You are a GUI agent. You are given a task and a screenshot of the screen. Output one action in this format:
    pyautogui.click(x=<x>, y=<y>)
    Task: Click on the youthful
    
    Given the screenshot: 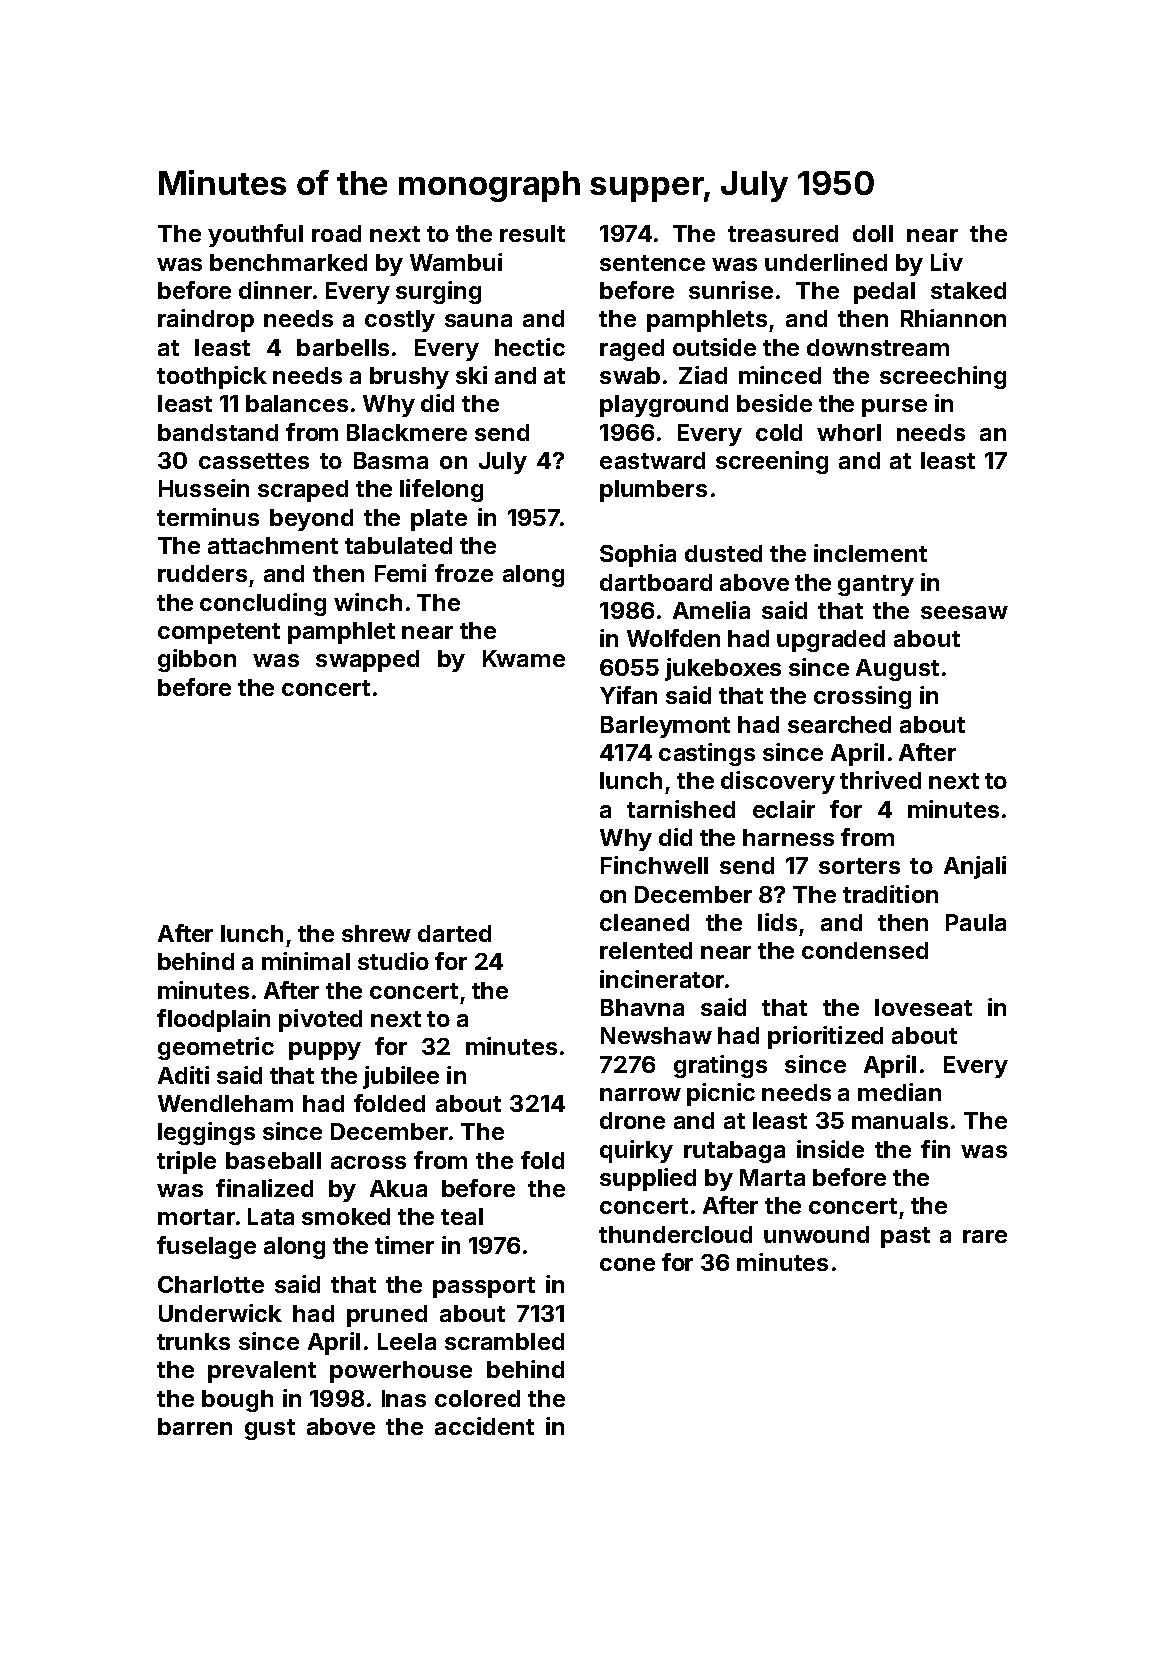 What is the action you would take?
    pyautogui.click(x=255, y=235)
